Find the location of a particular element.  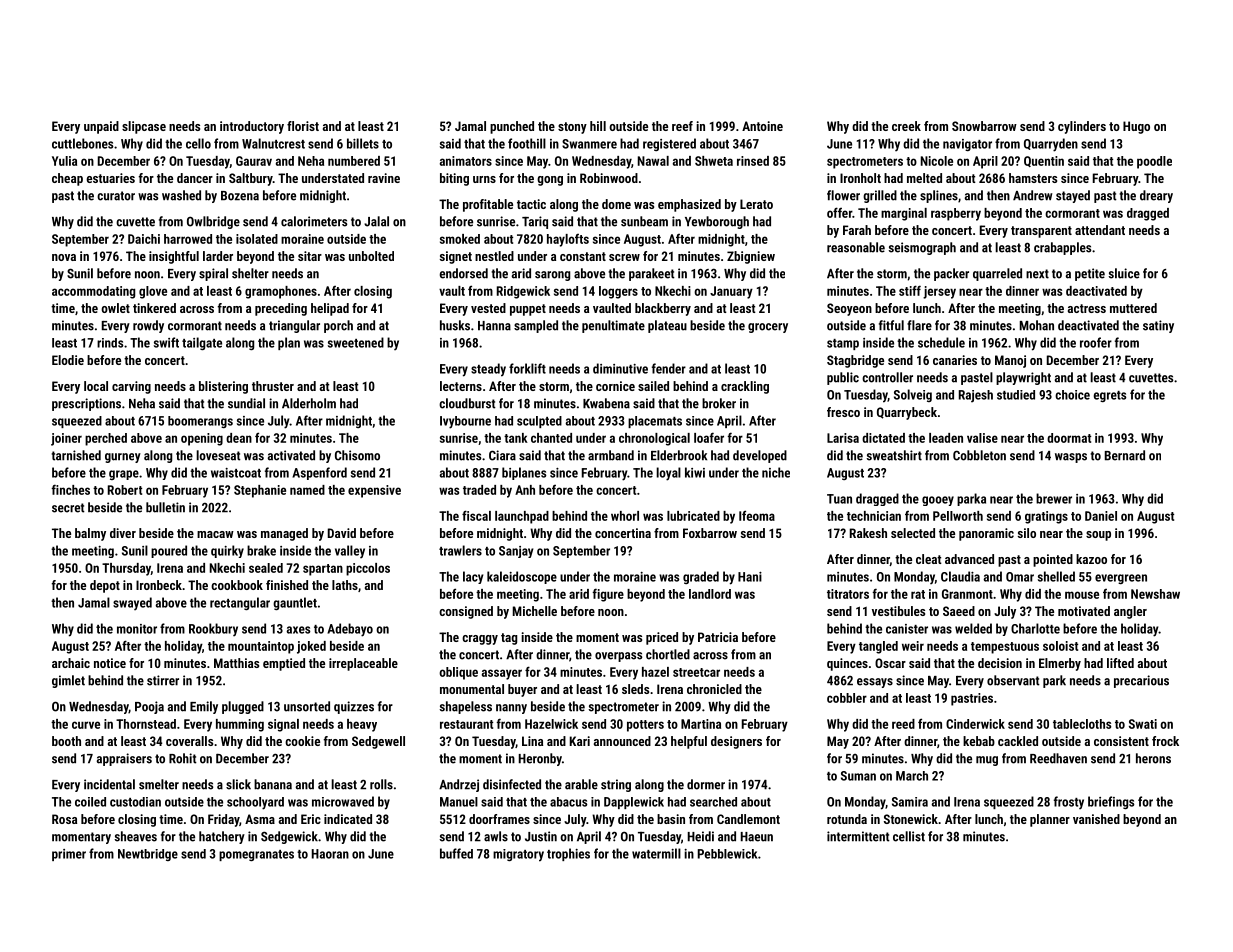

whorl is located at coordinates (625, 516).
